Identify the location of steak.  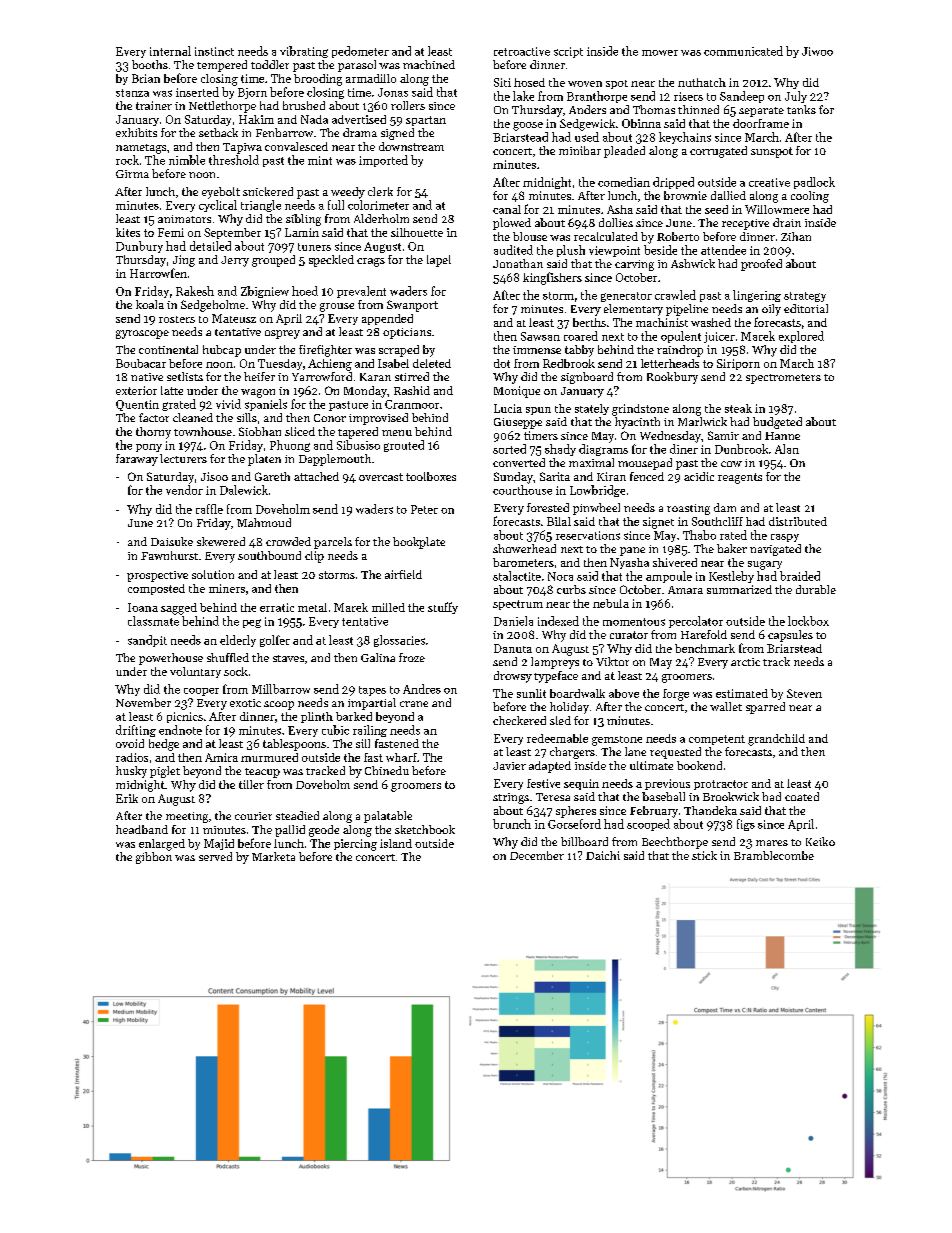
(738, 408).
